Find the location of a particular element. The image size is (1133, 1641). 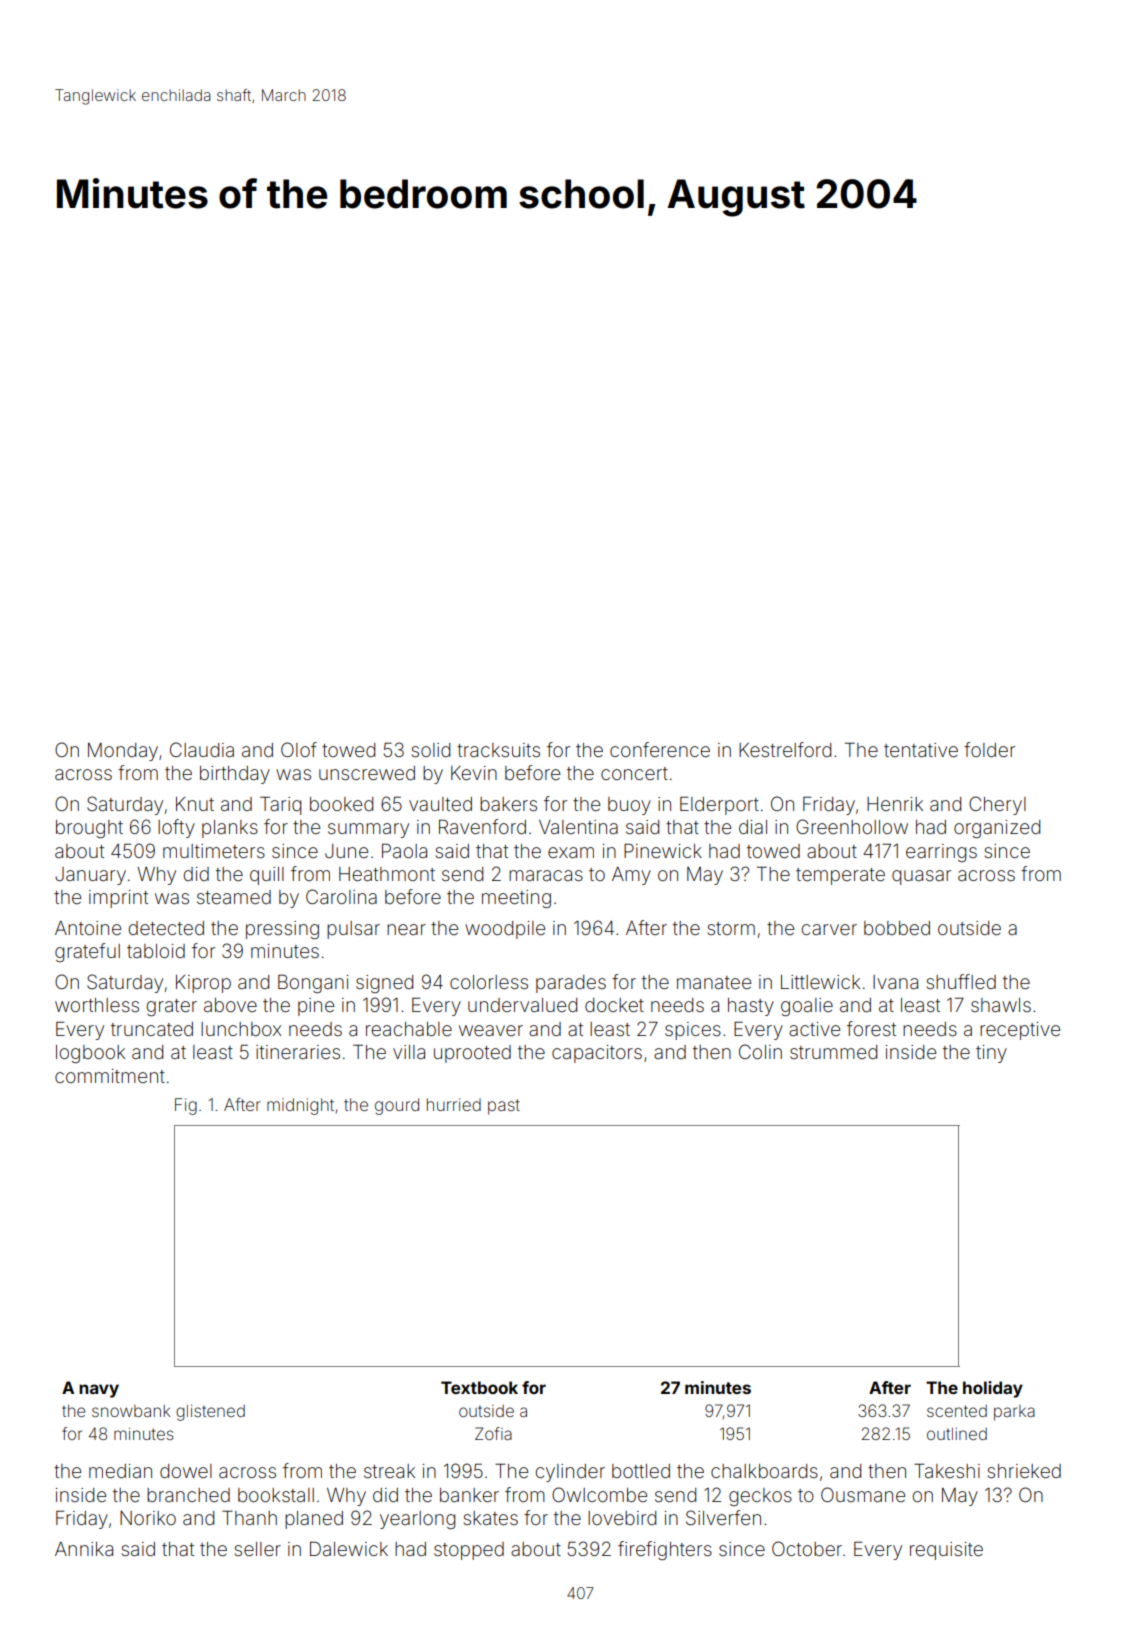

seller is located at coordinates (258, 1549).
